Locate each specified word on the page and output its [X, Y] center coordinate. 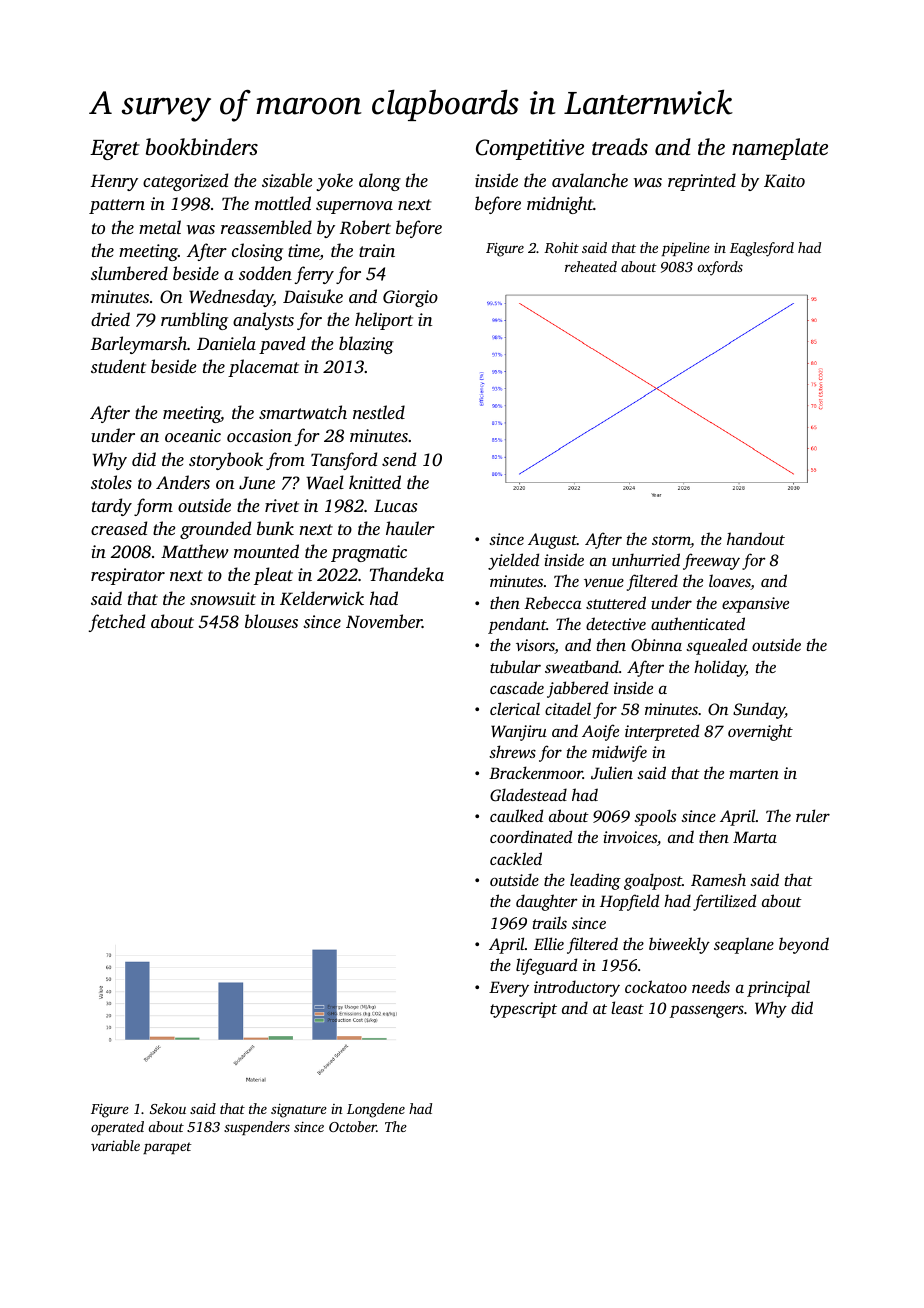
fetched [117, 623]
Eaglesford [762, 249]
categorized [185, 182]
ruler [813, 815]
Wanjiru [519, 733]
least [627, 1007]
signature [299, 1111]
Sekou [168, 1108]
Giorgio [410, 298]
